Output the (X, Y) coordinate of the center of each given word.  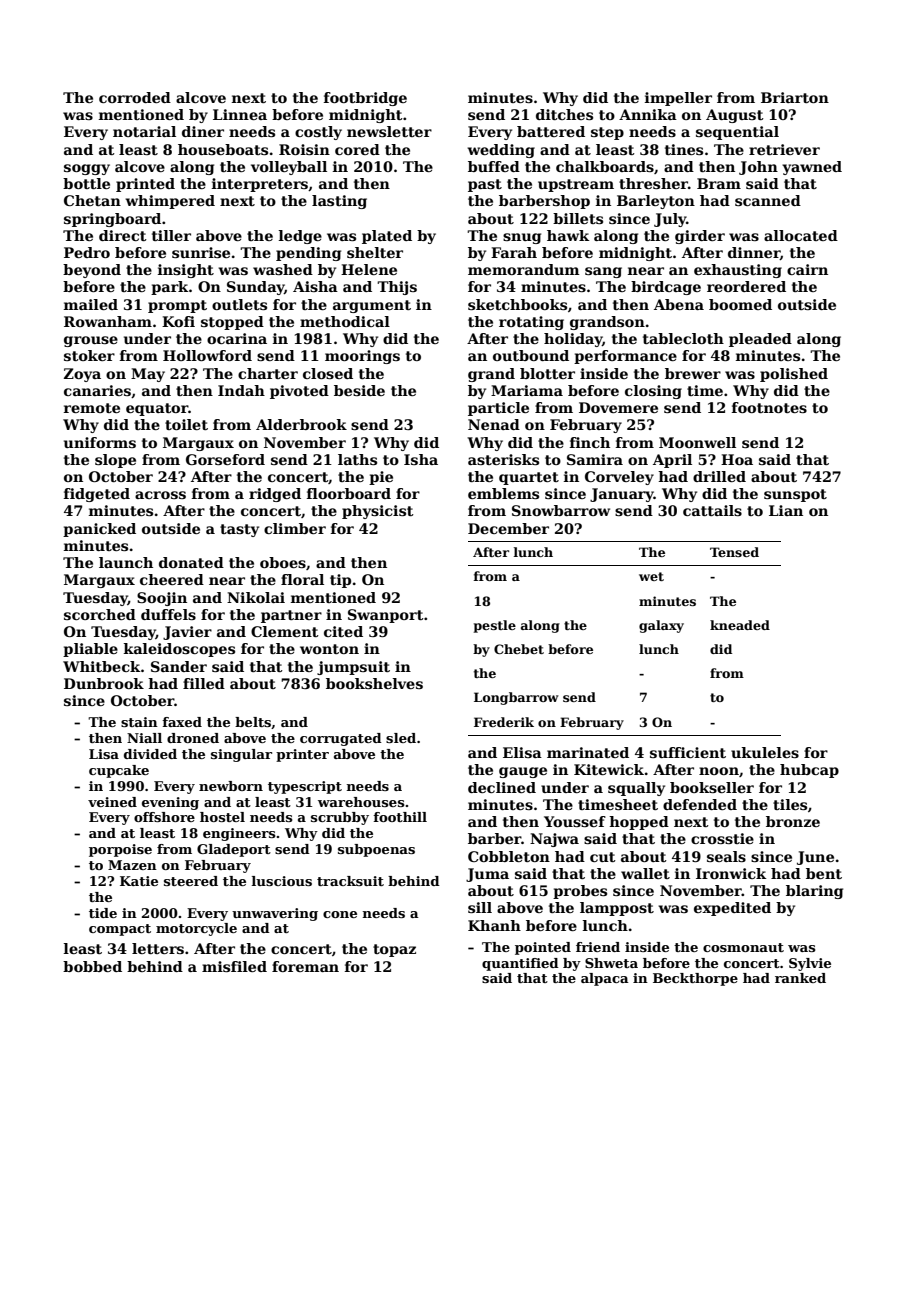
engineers (239, 834)
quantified (520, 964)
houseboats (223, 149)
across (160, 495)
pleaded (760, 340)
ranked (800, 978)
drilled (719, 476)
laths (357, 459)
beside (359, 390)
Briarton (795, 97)
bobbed (92, 966)
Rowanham (108, 321)
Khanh (494, 925)
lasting (339, 202)
